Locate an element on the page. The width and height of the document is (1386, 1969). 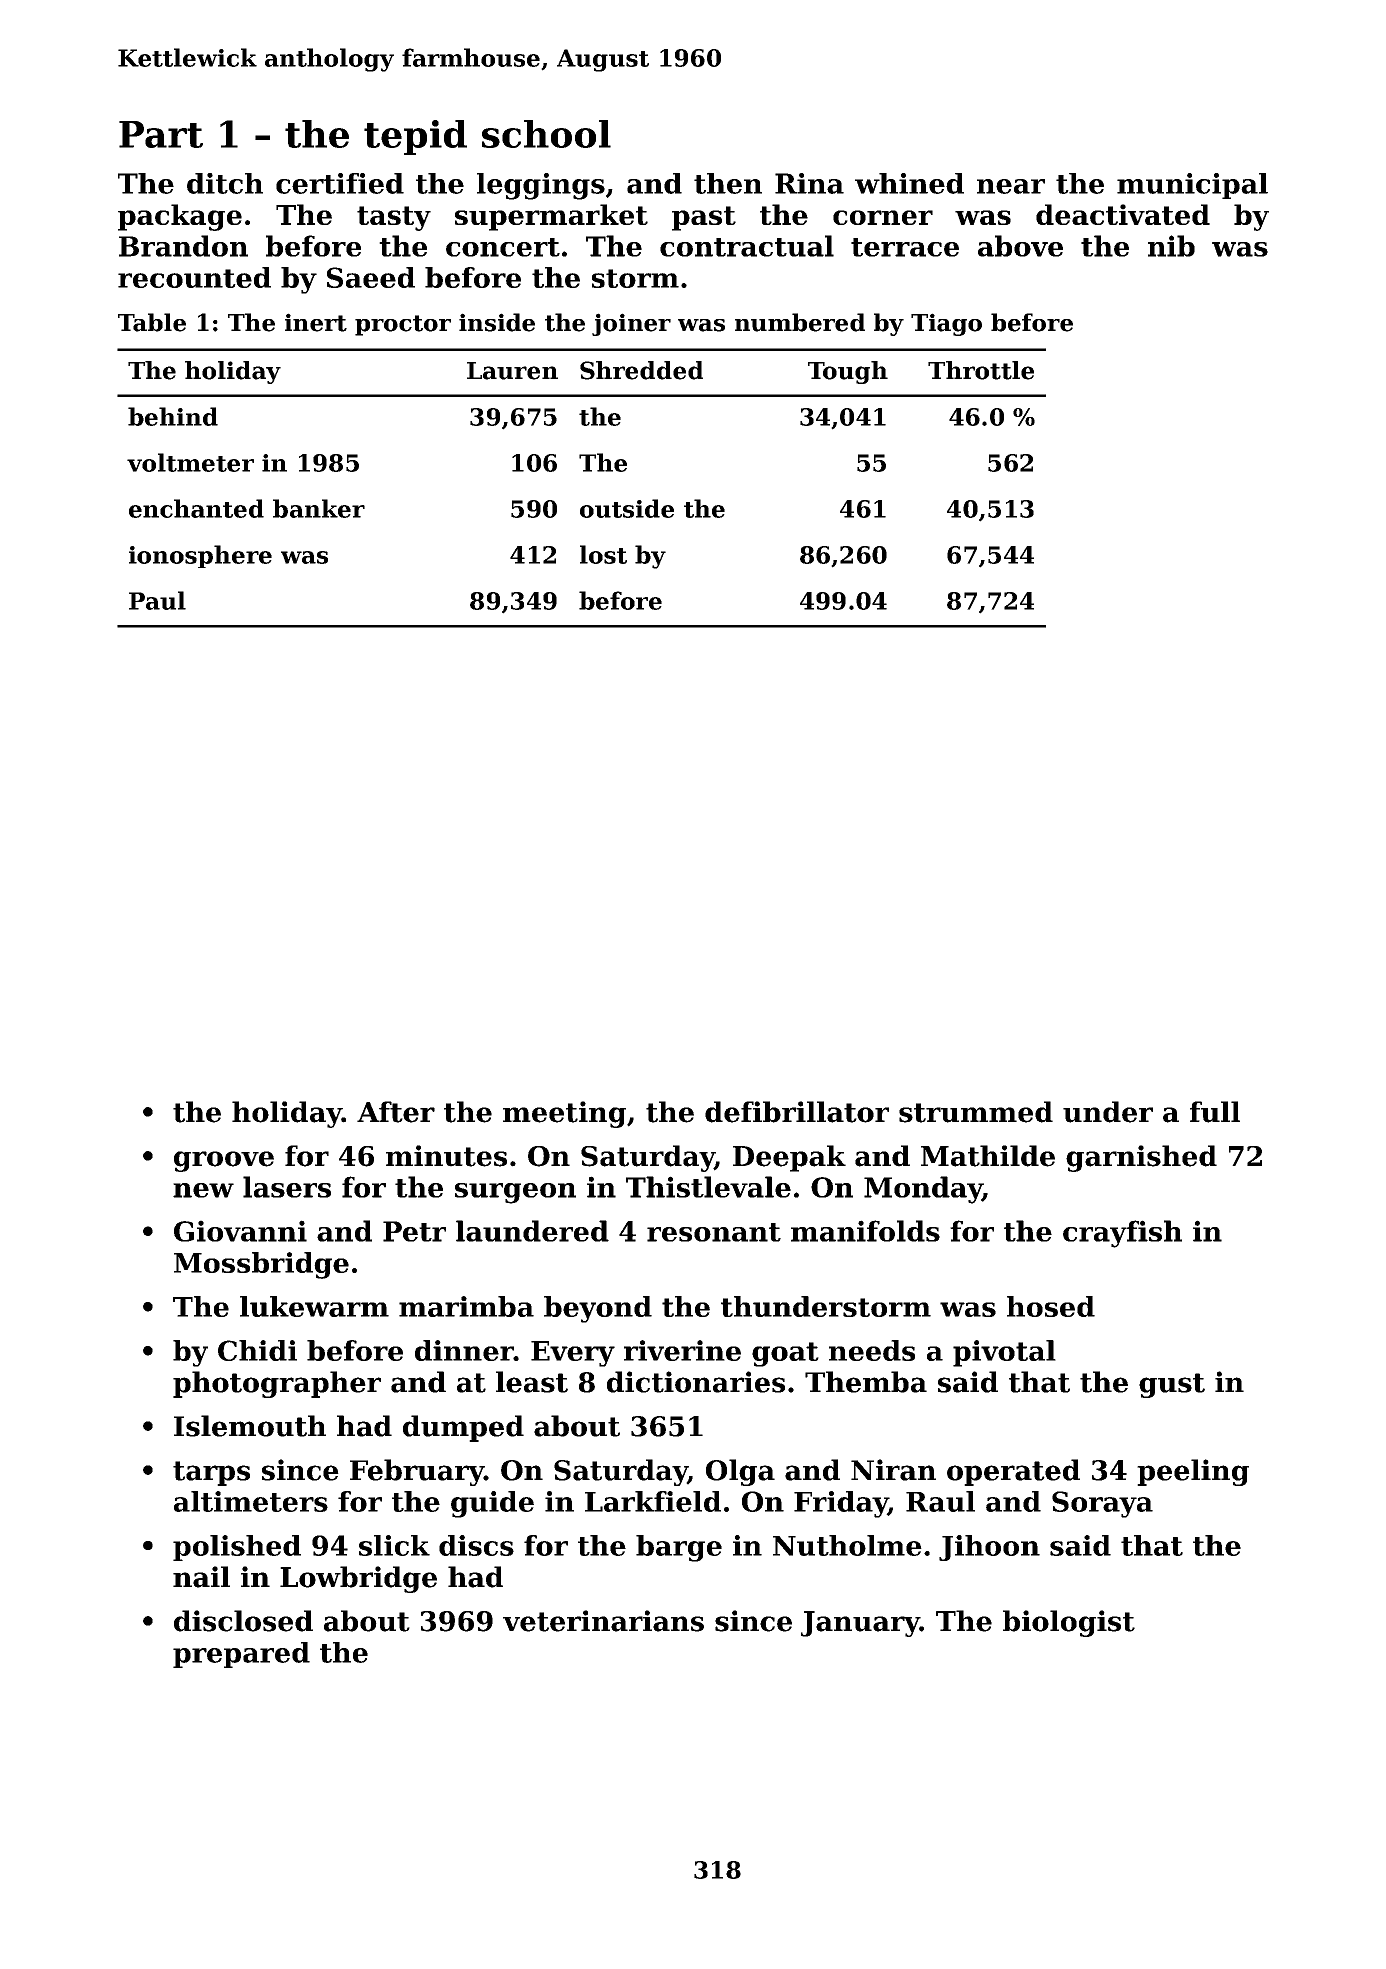
After is located at coordinates (396, 1112).
